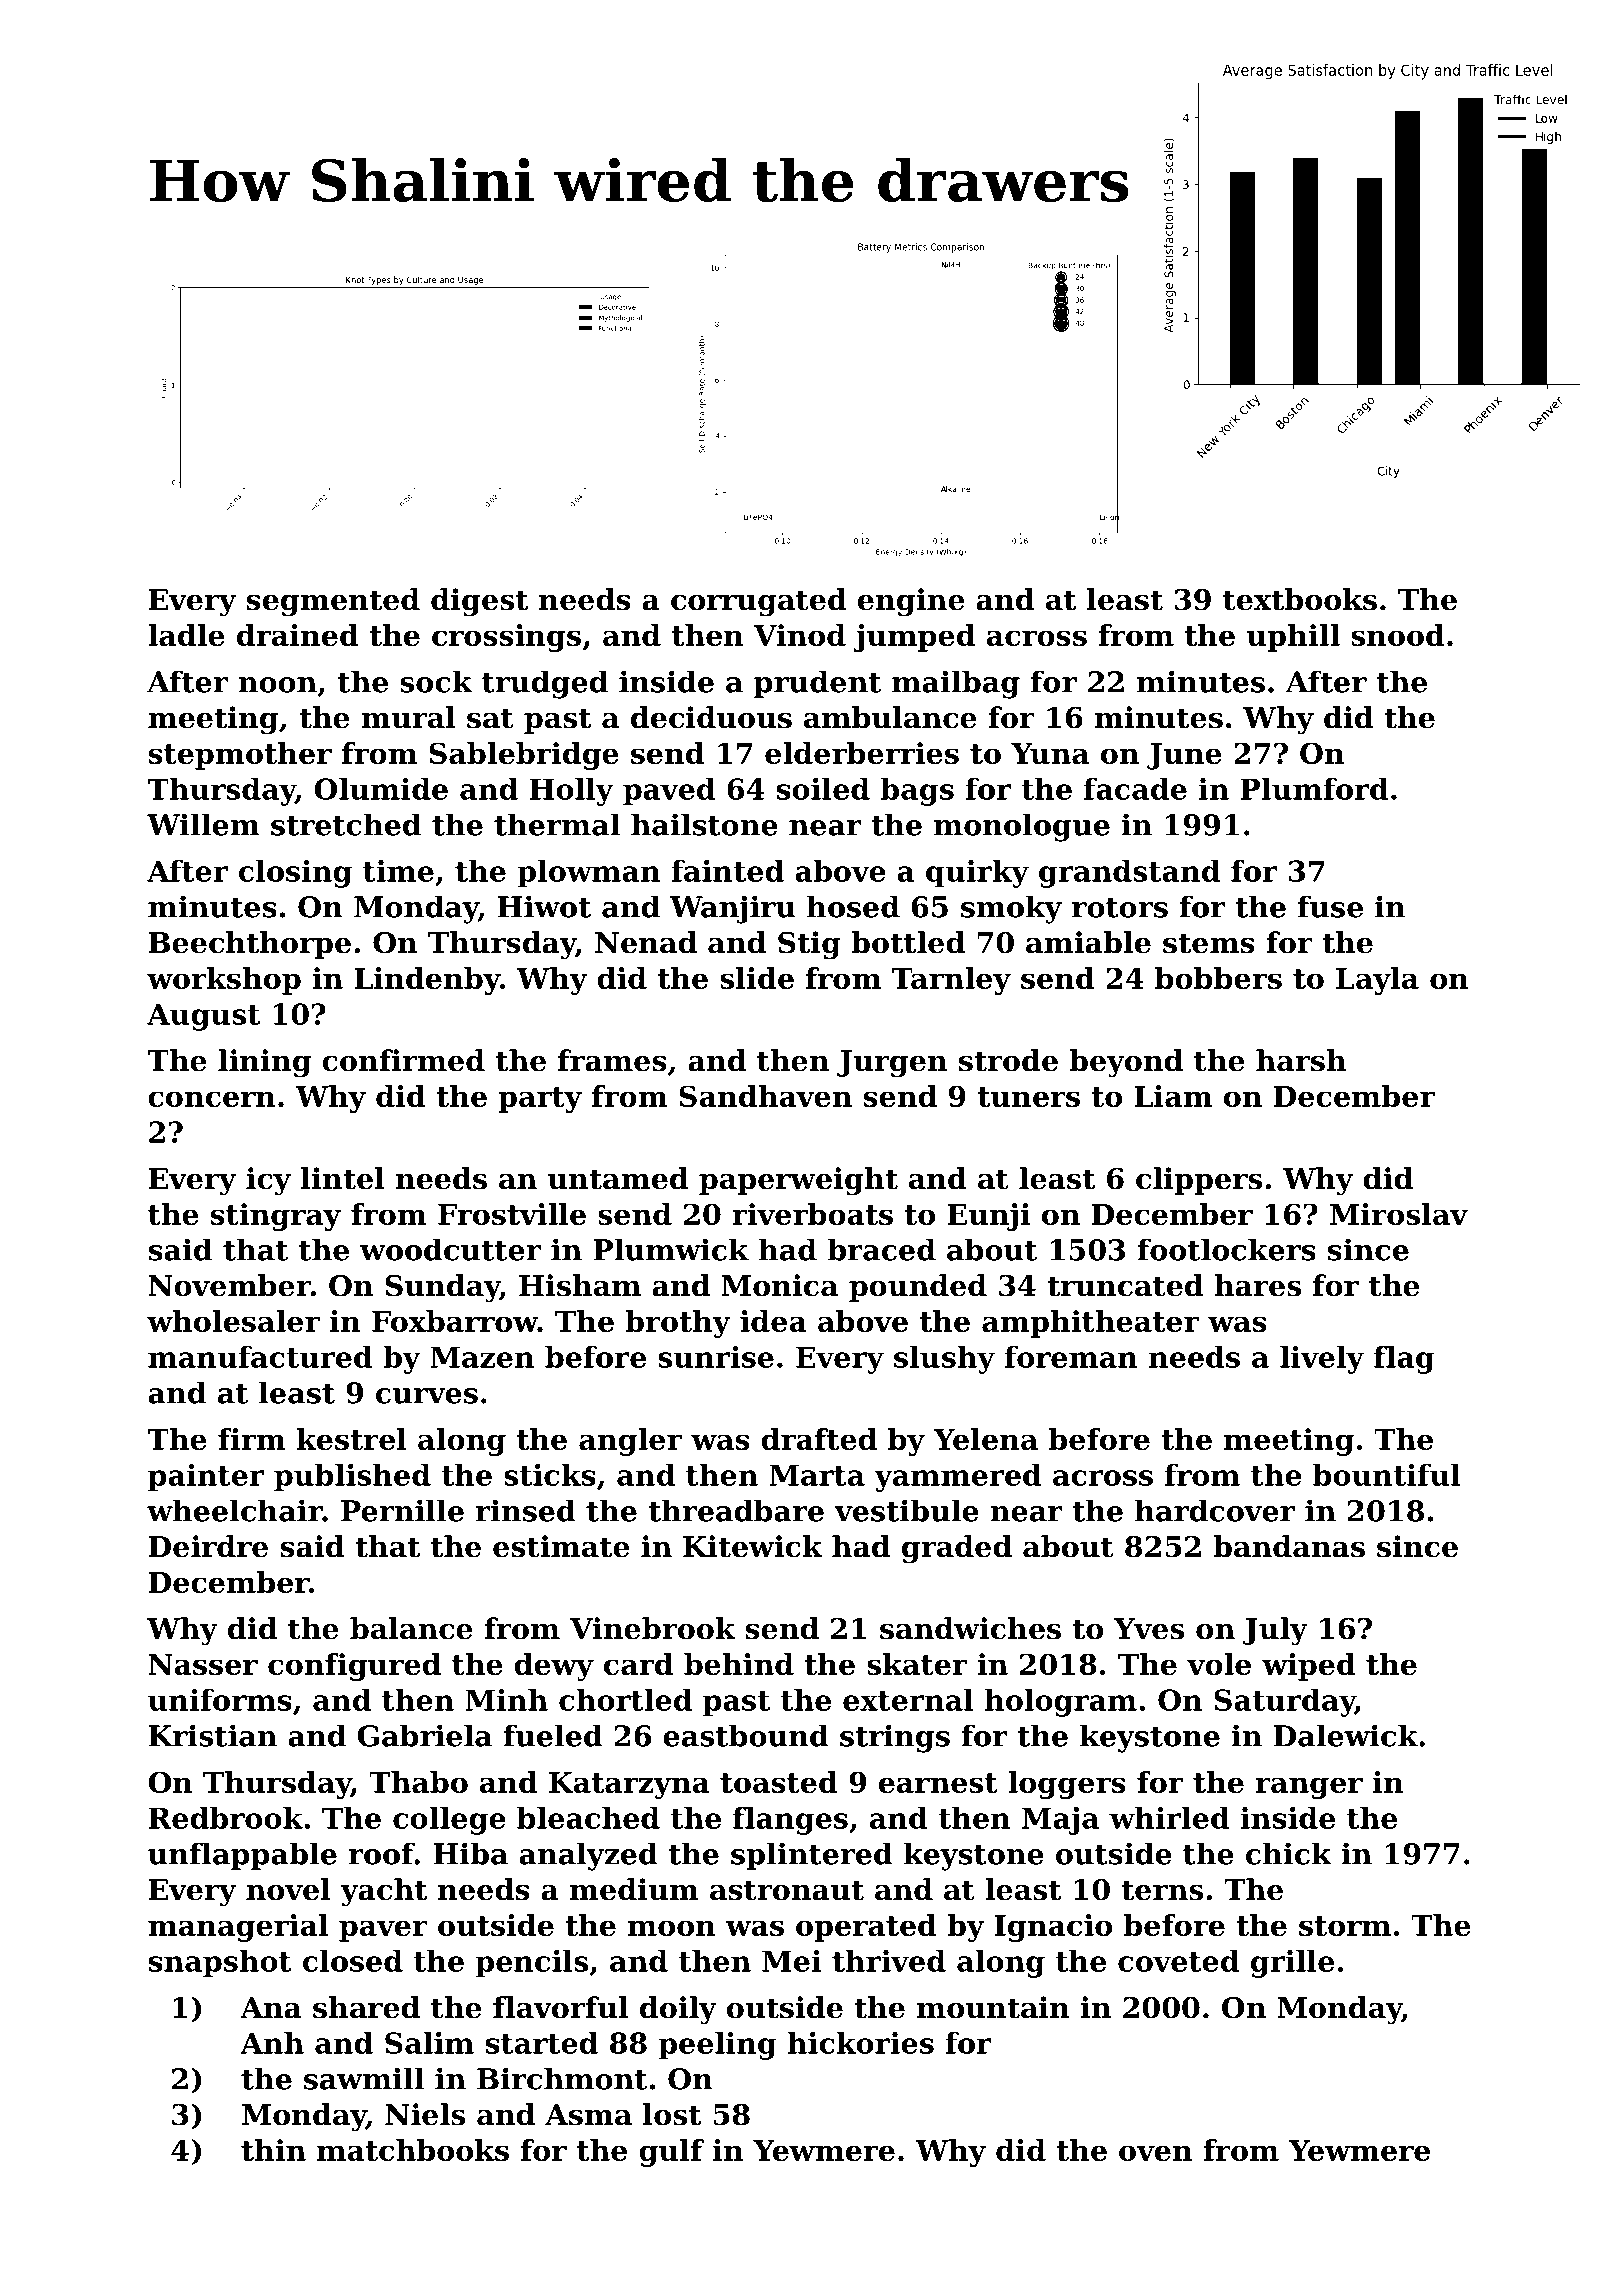 The height and width of the screenshot is (2292, 1620). I want to click on untamed, so click(618, 1178).
